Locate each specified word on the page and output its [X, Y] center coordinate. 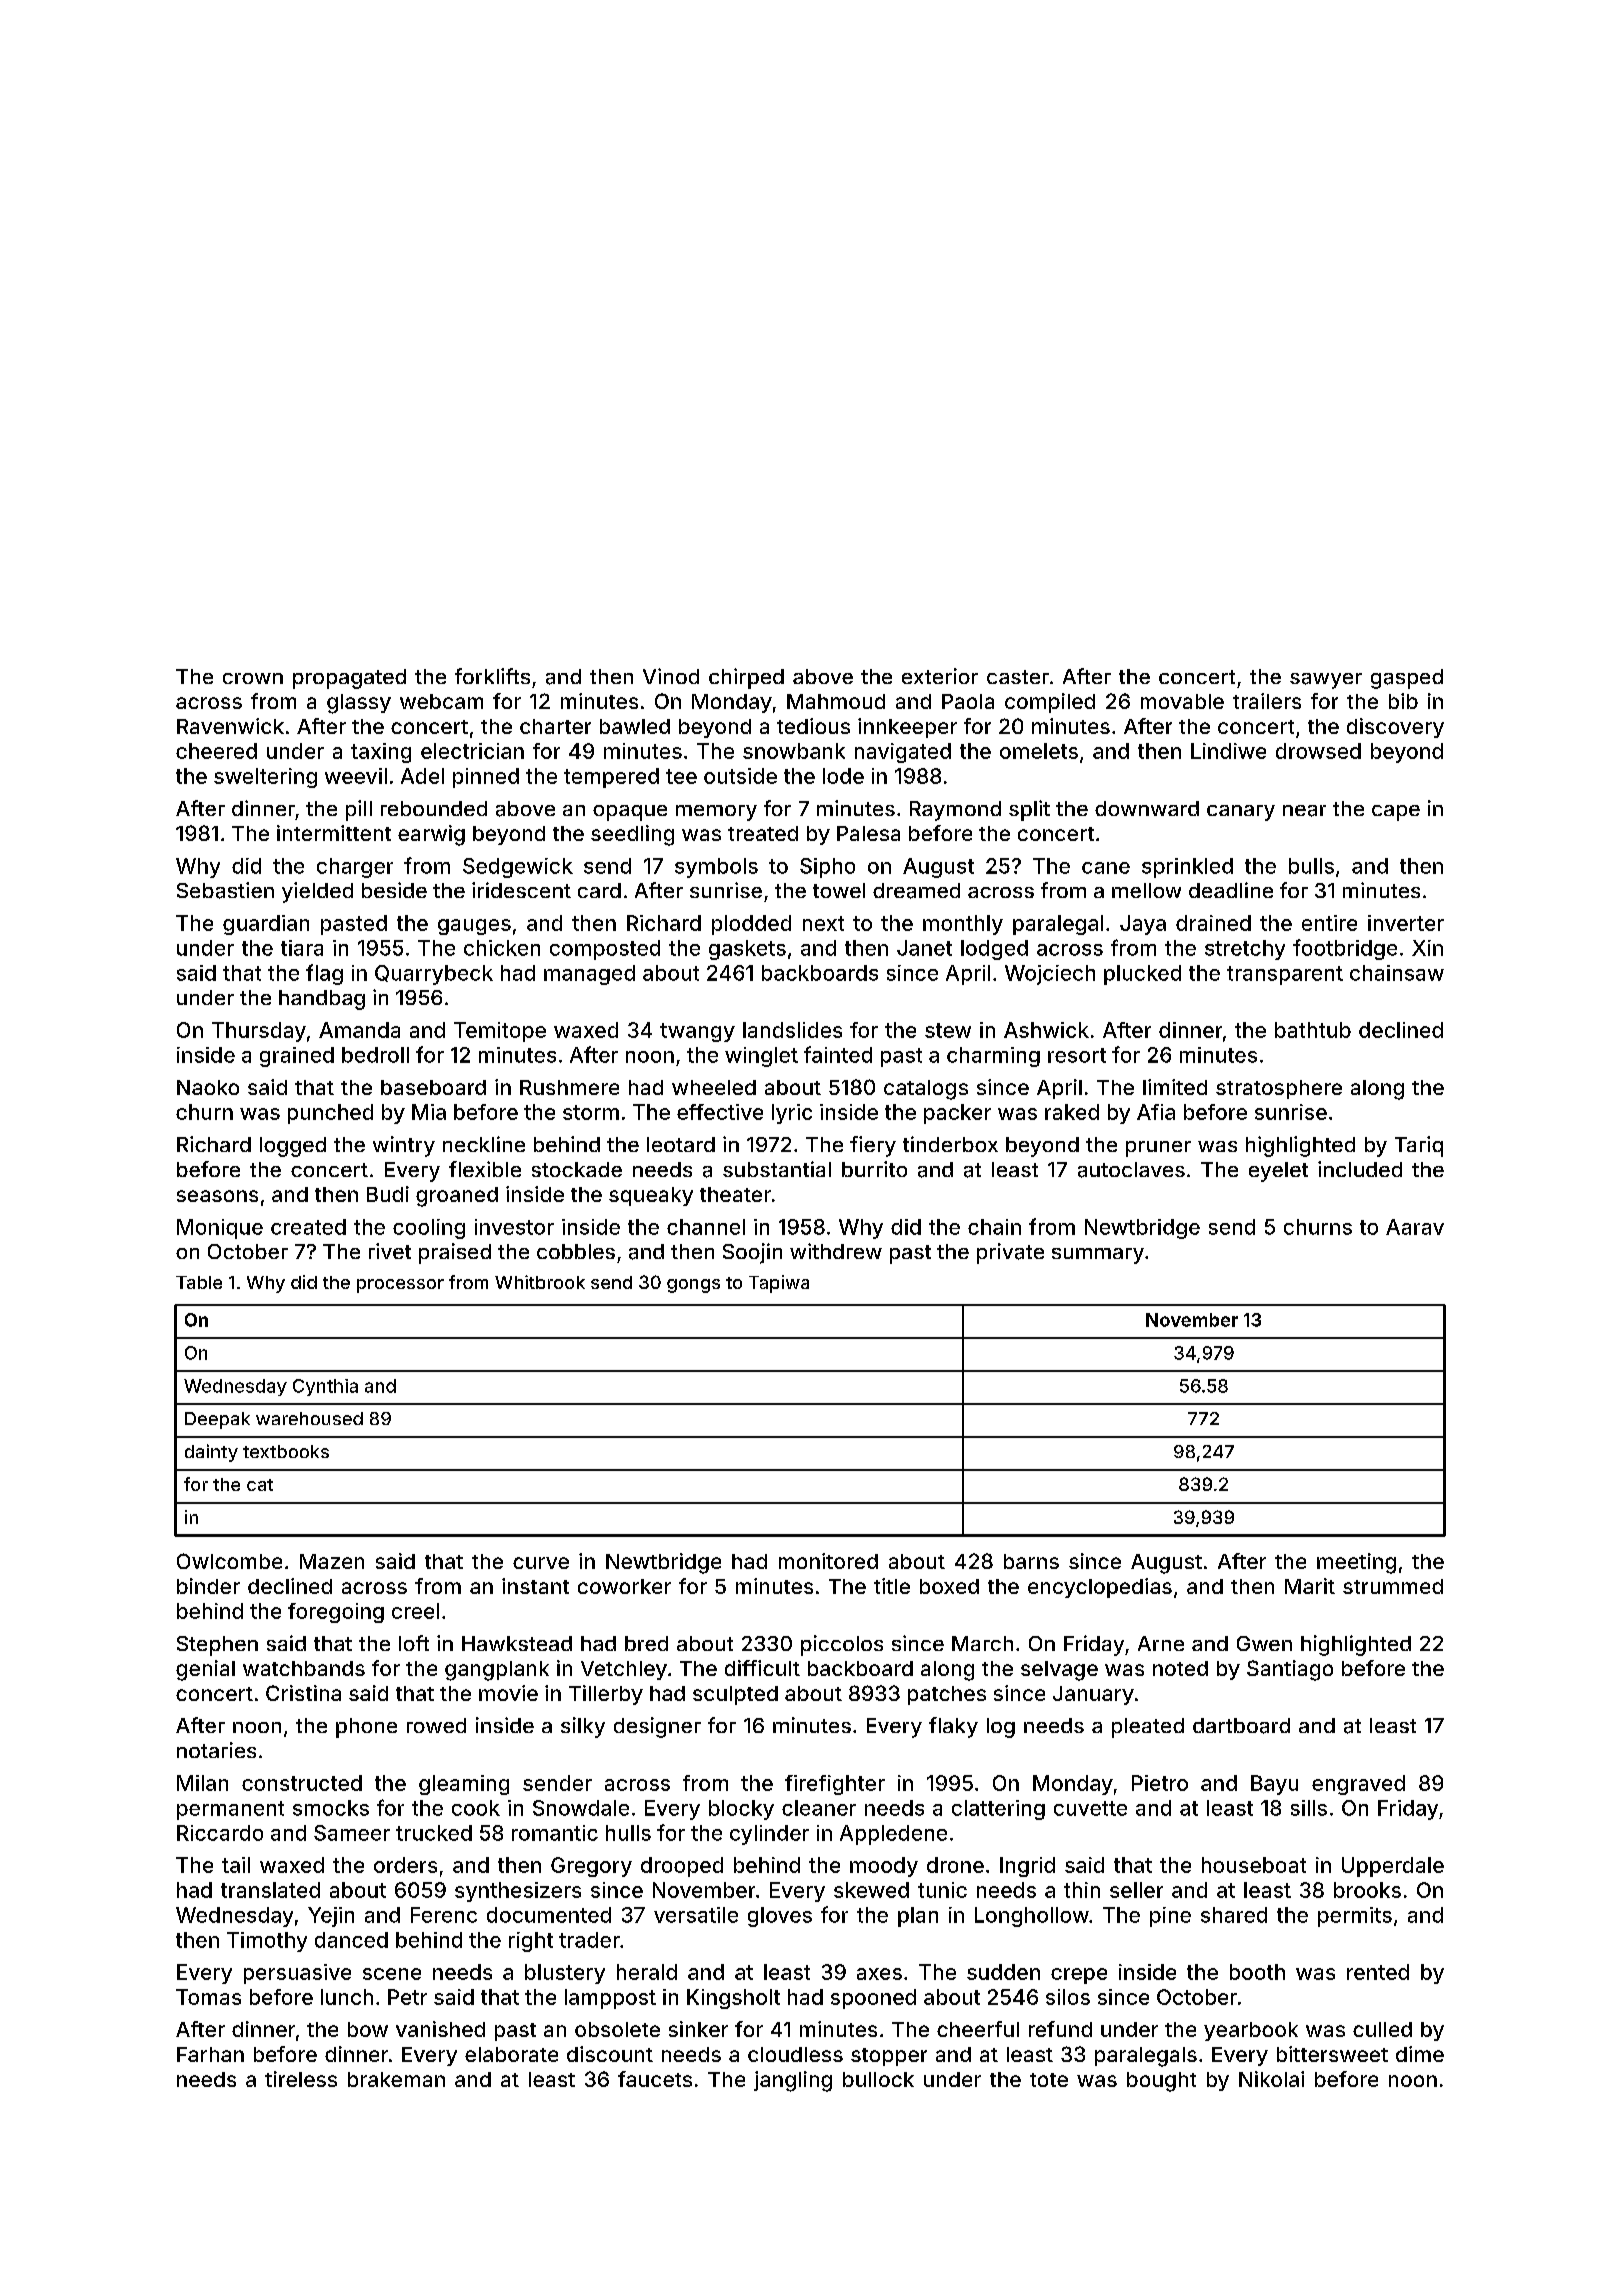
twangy [697, 1032]
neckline [484, 1144]
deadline [1231, 890]
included [1360, 1169]
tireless [301, 2079]
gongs [693, 1286]
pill [359, 810]
